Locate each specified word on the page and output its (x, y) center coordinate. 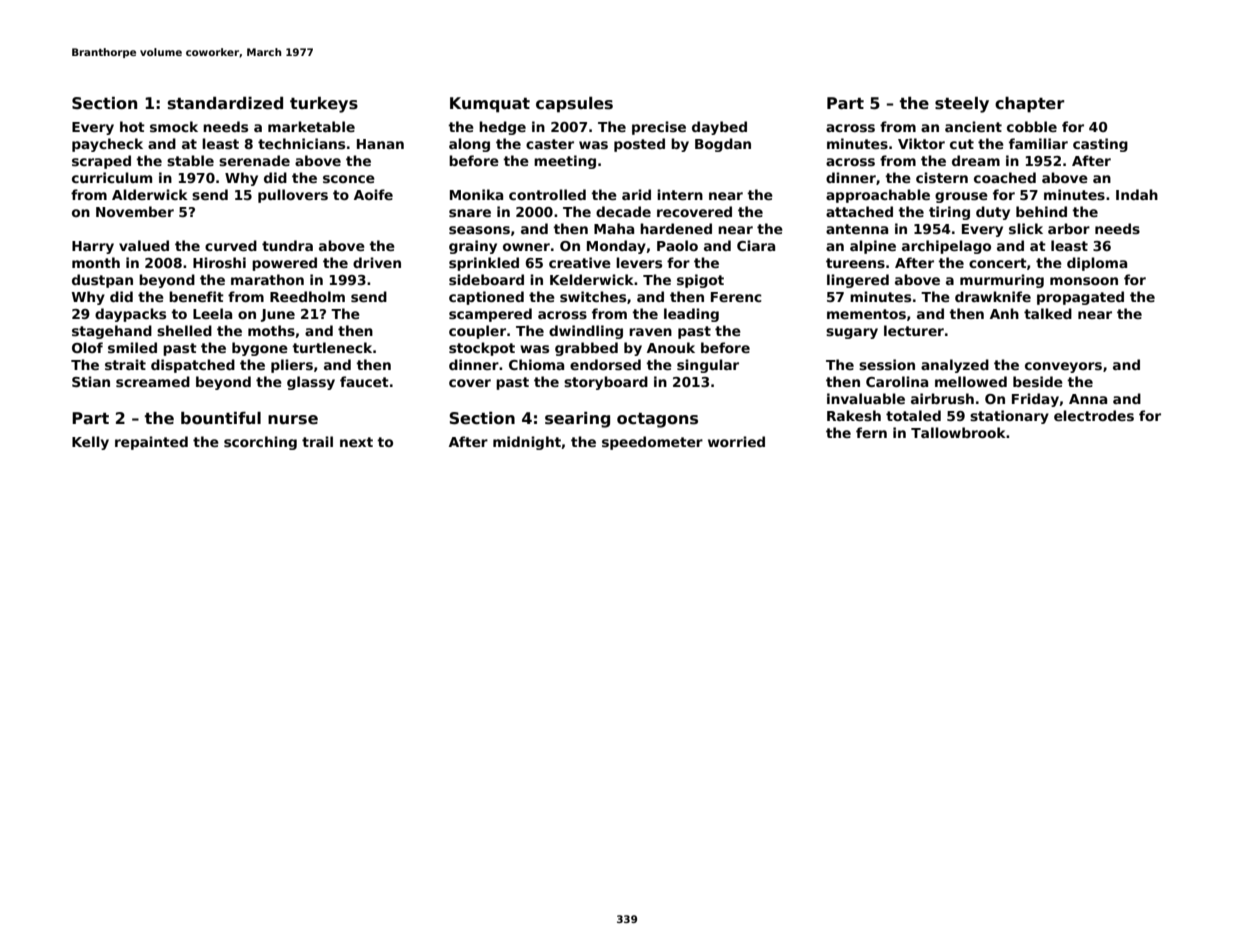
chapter (1029, 105)
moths (271, 330)
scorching (260, 443)
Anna (1088, 399)
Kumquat (490, 105)
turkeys (324, 105)
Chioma (536, 364)
